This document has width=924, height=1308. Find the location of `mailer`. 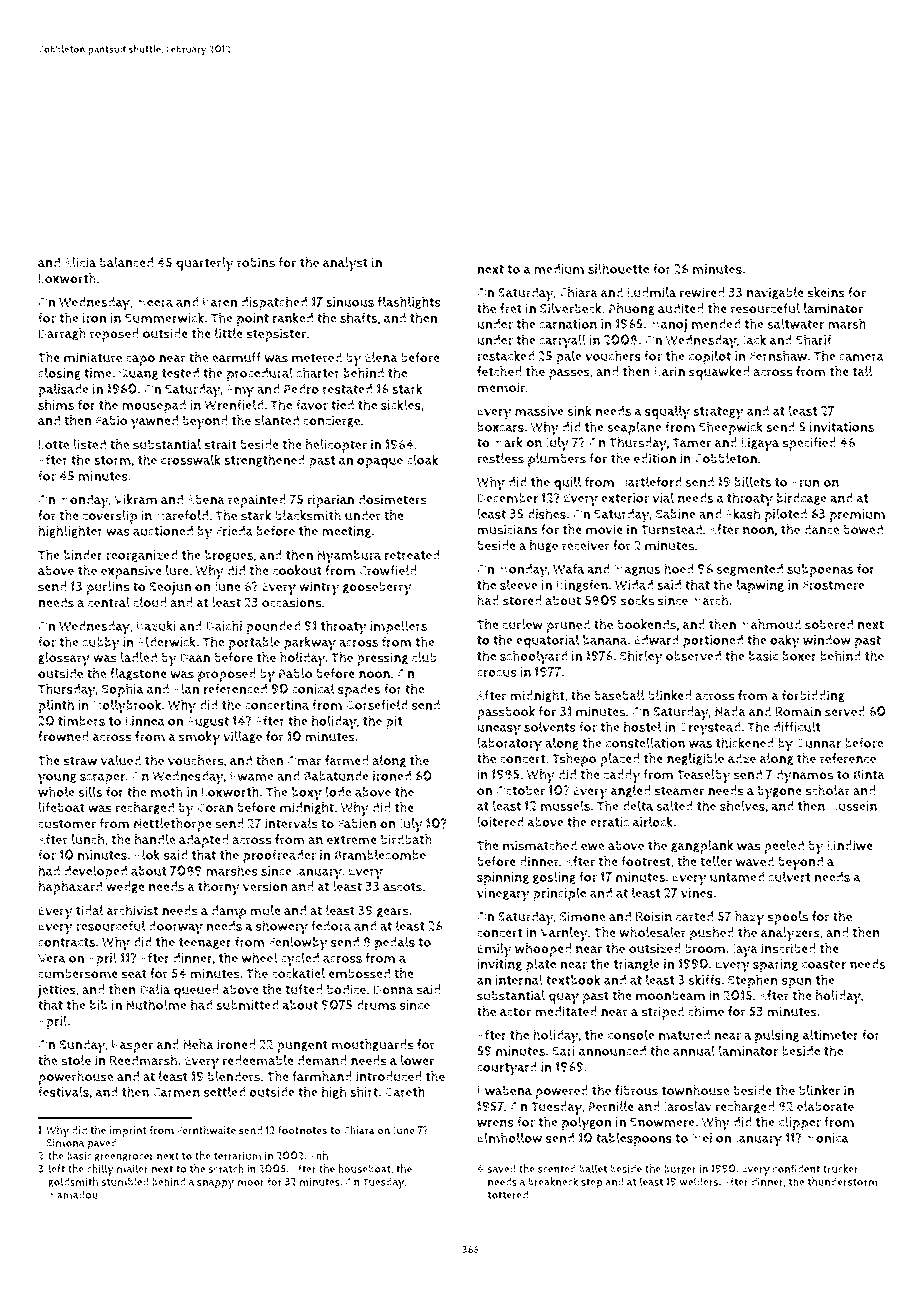

mailer is located at coordinates (132, 1168).
